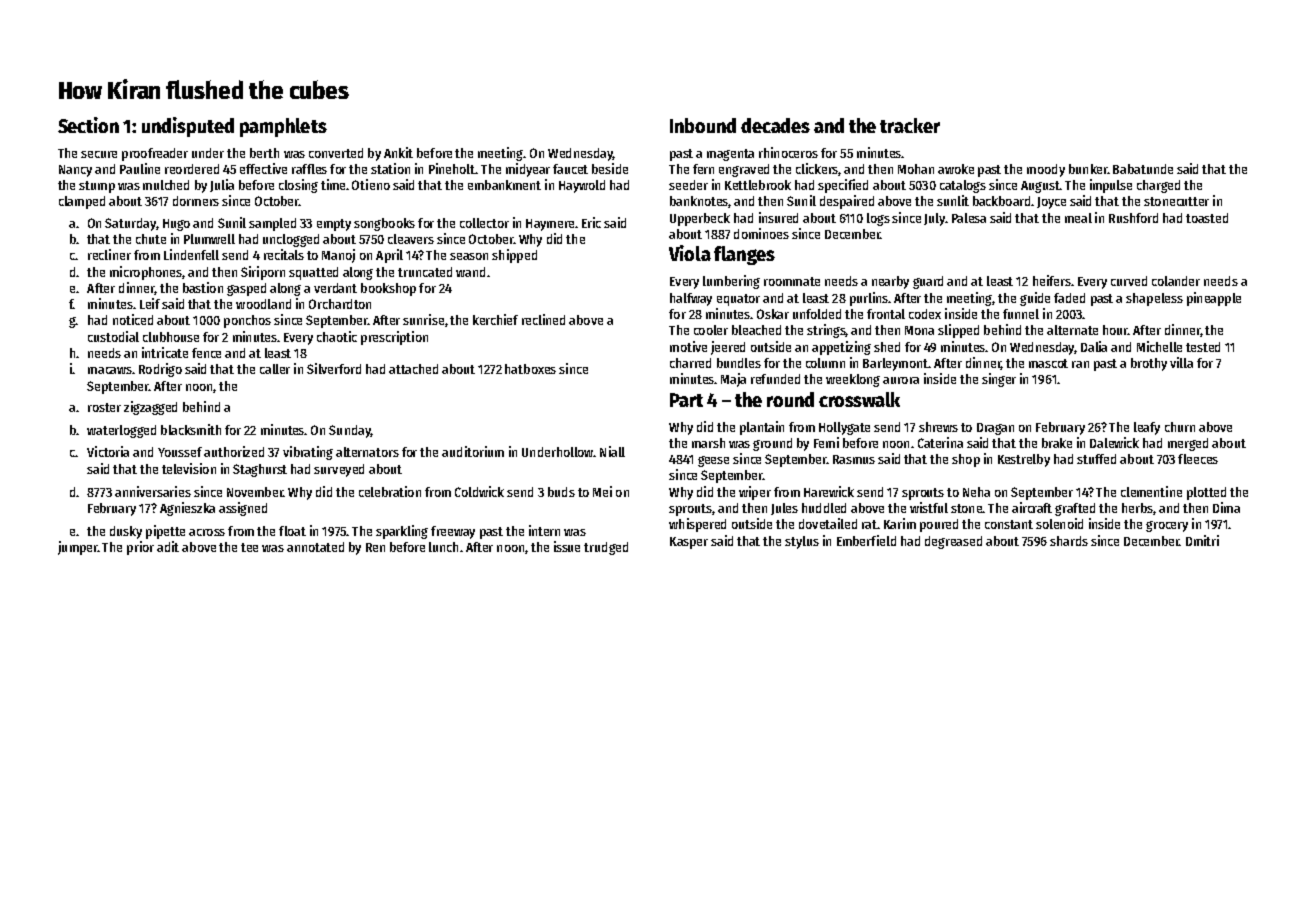 The width and height of the image is (1308, 924). I want to click on charged, so click(1158, 186).
